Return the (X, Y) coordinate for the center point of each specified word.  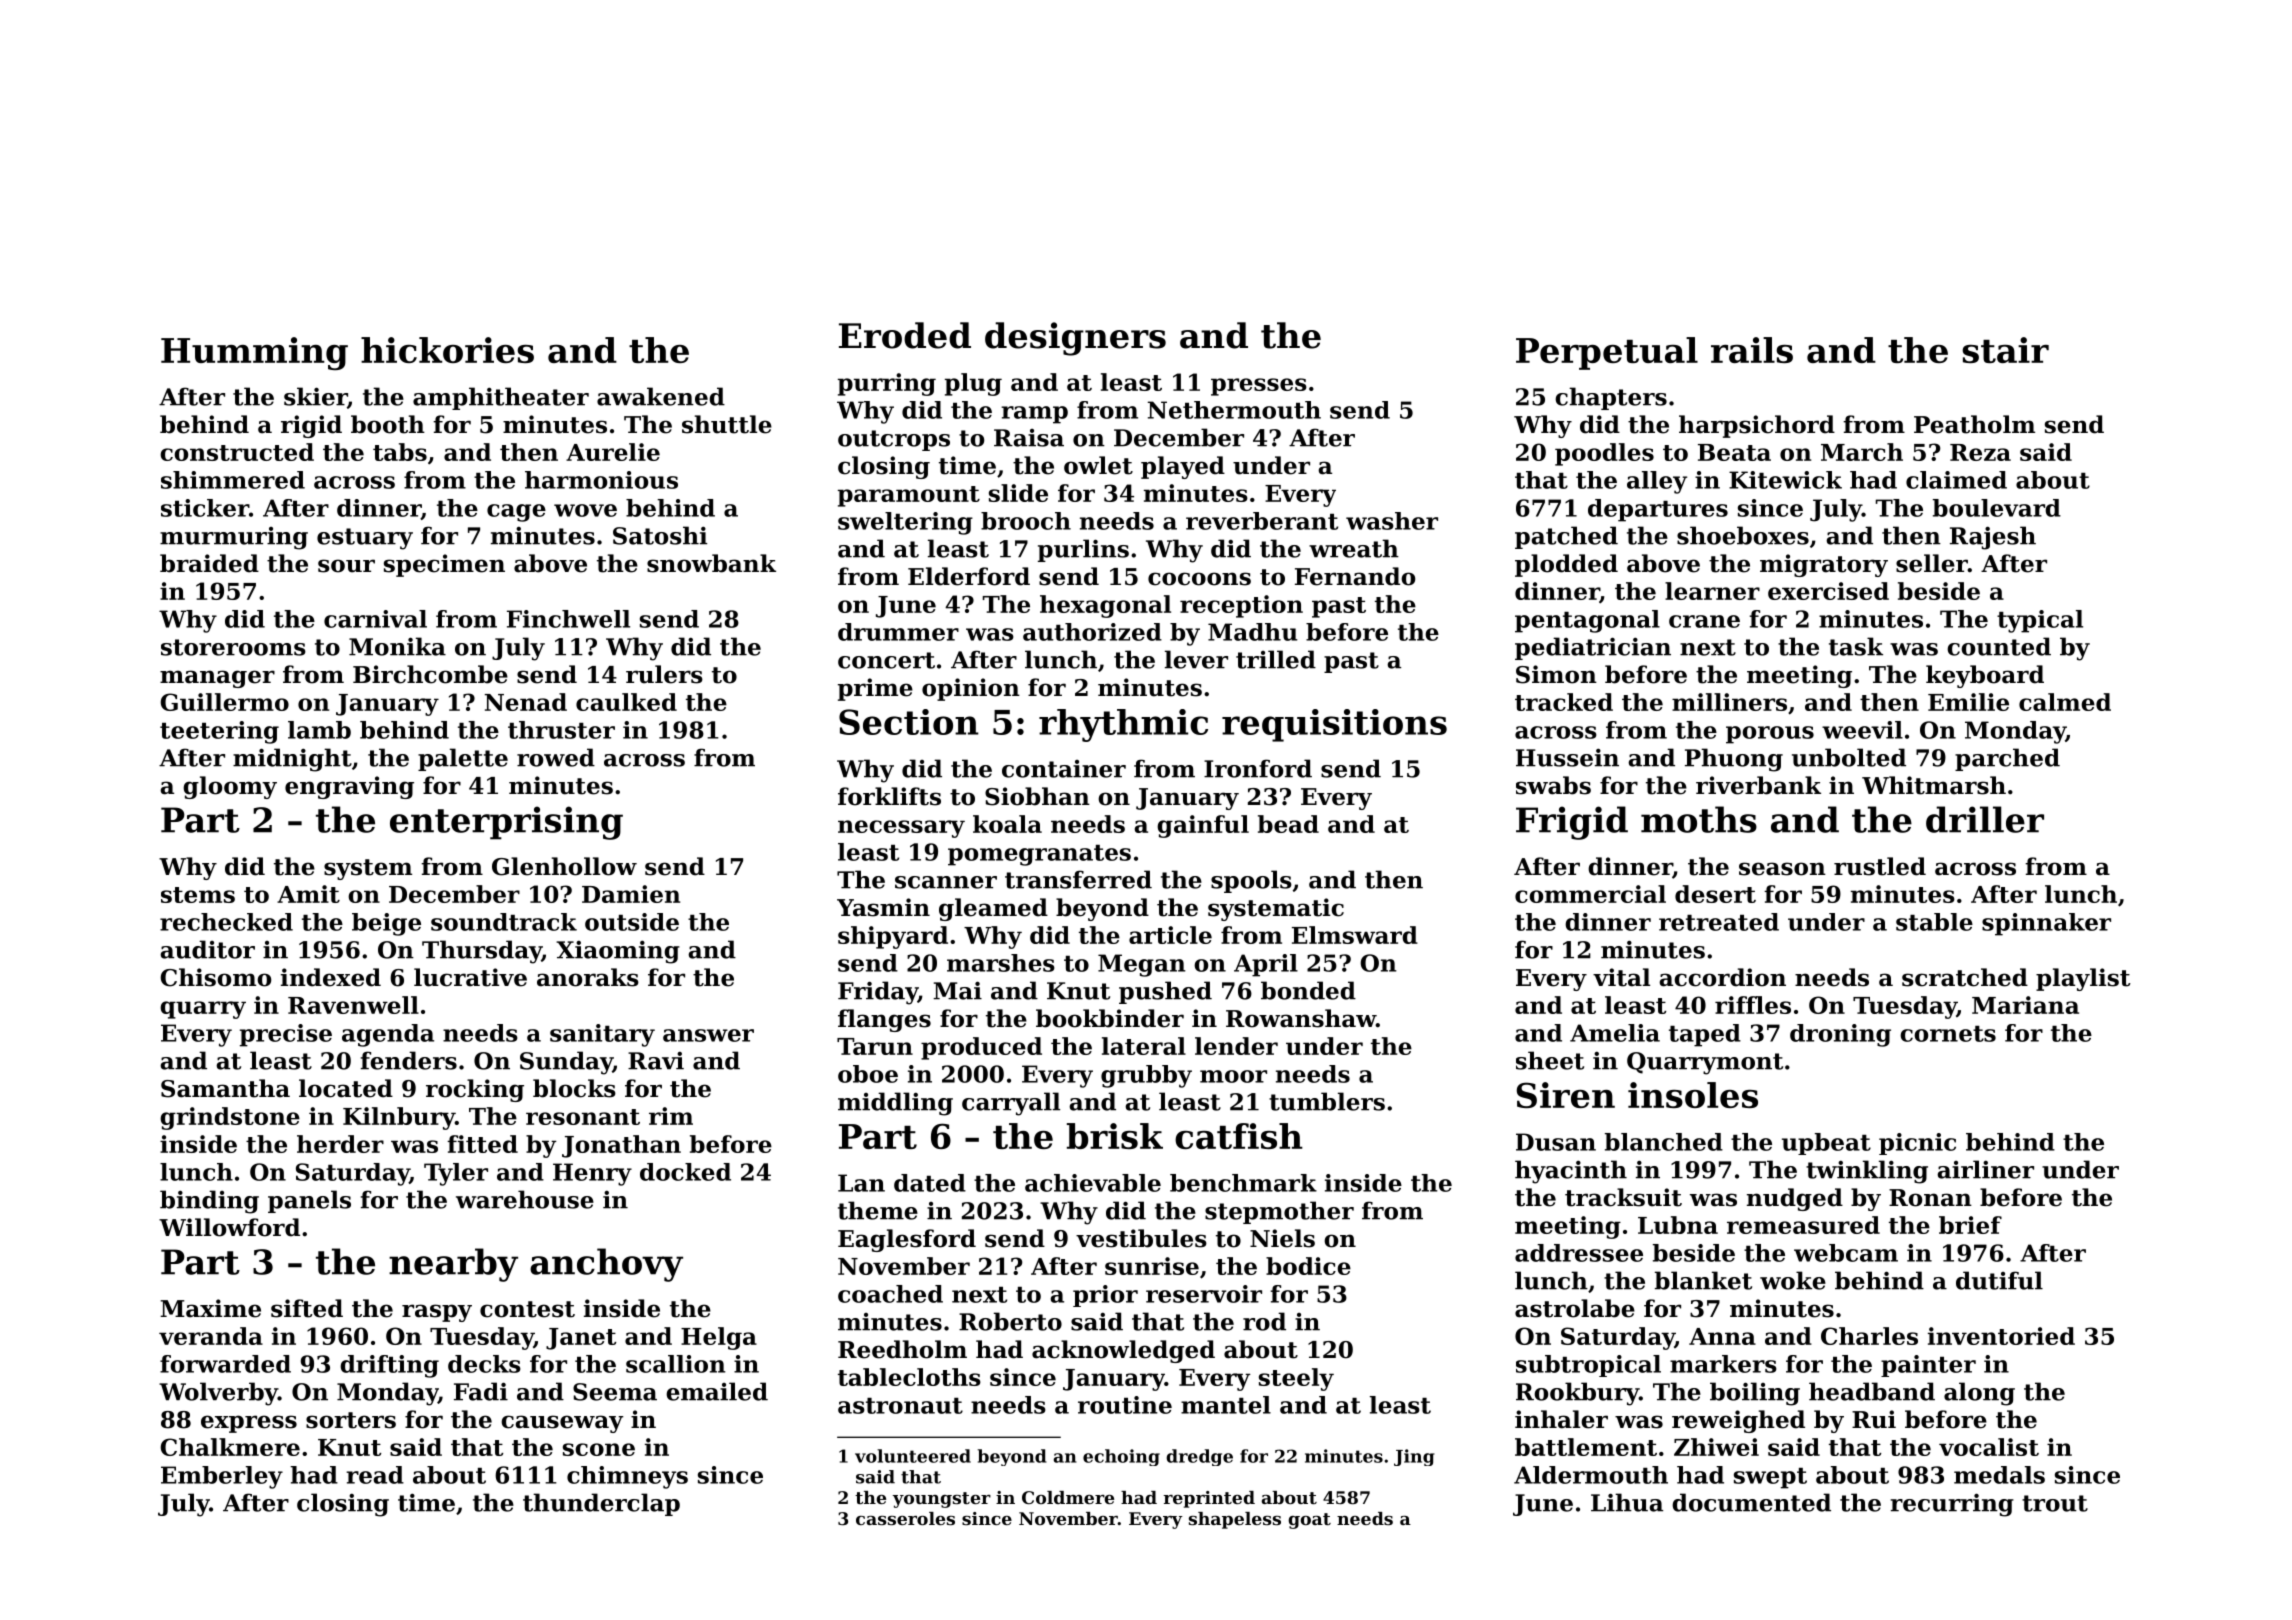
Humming (254, 353)
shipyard (893, 937)
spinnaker (2046, 924)
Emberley (222, 1477)
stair (2005, 350)
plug (973, 384)
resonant (583, 1117)
